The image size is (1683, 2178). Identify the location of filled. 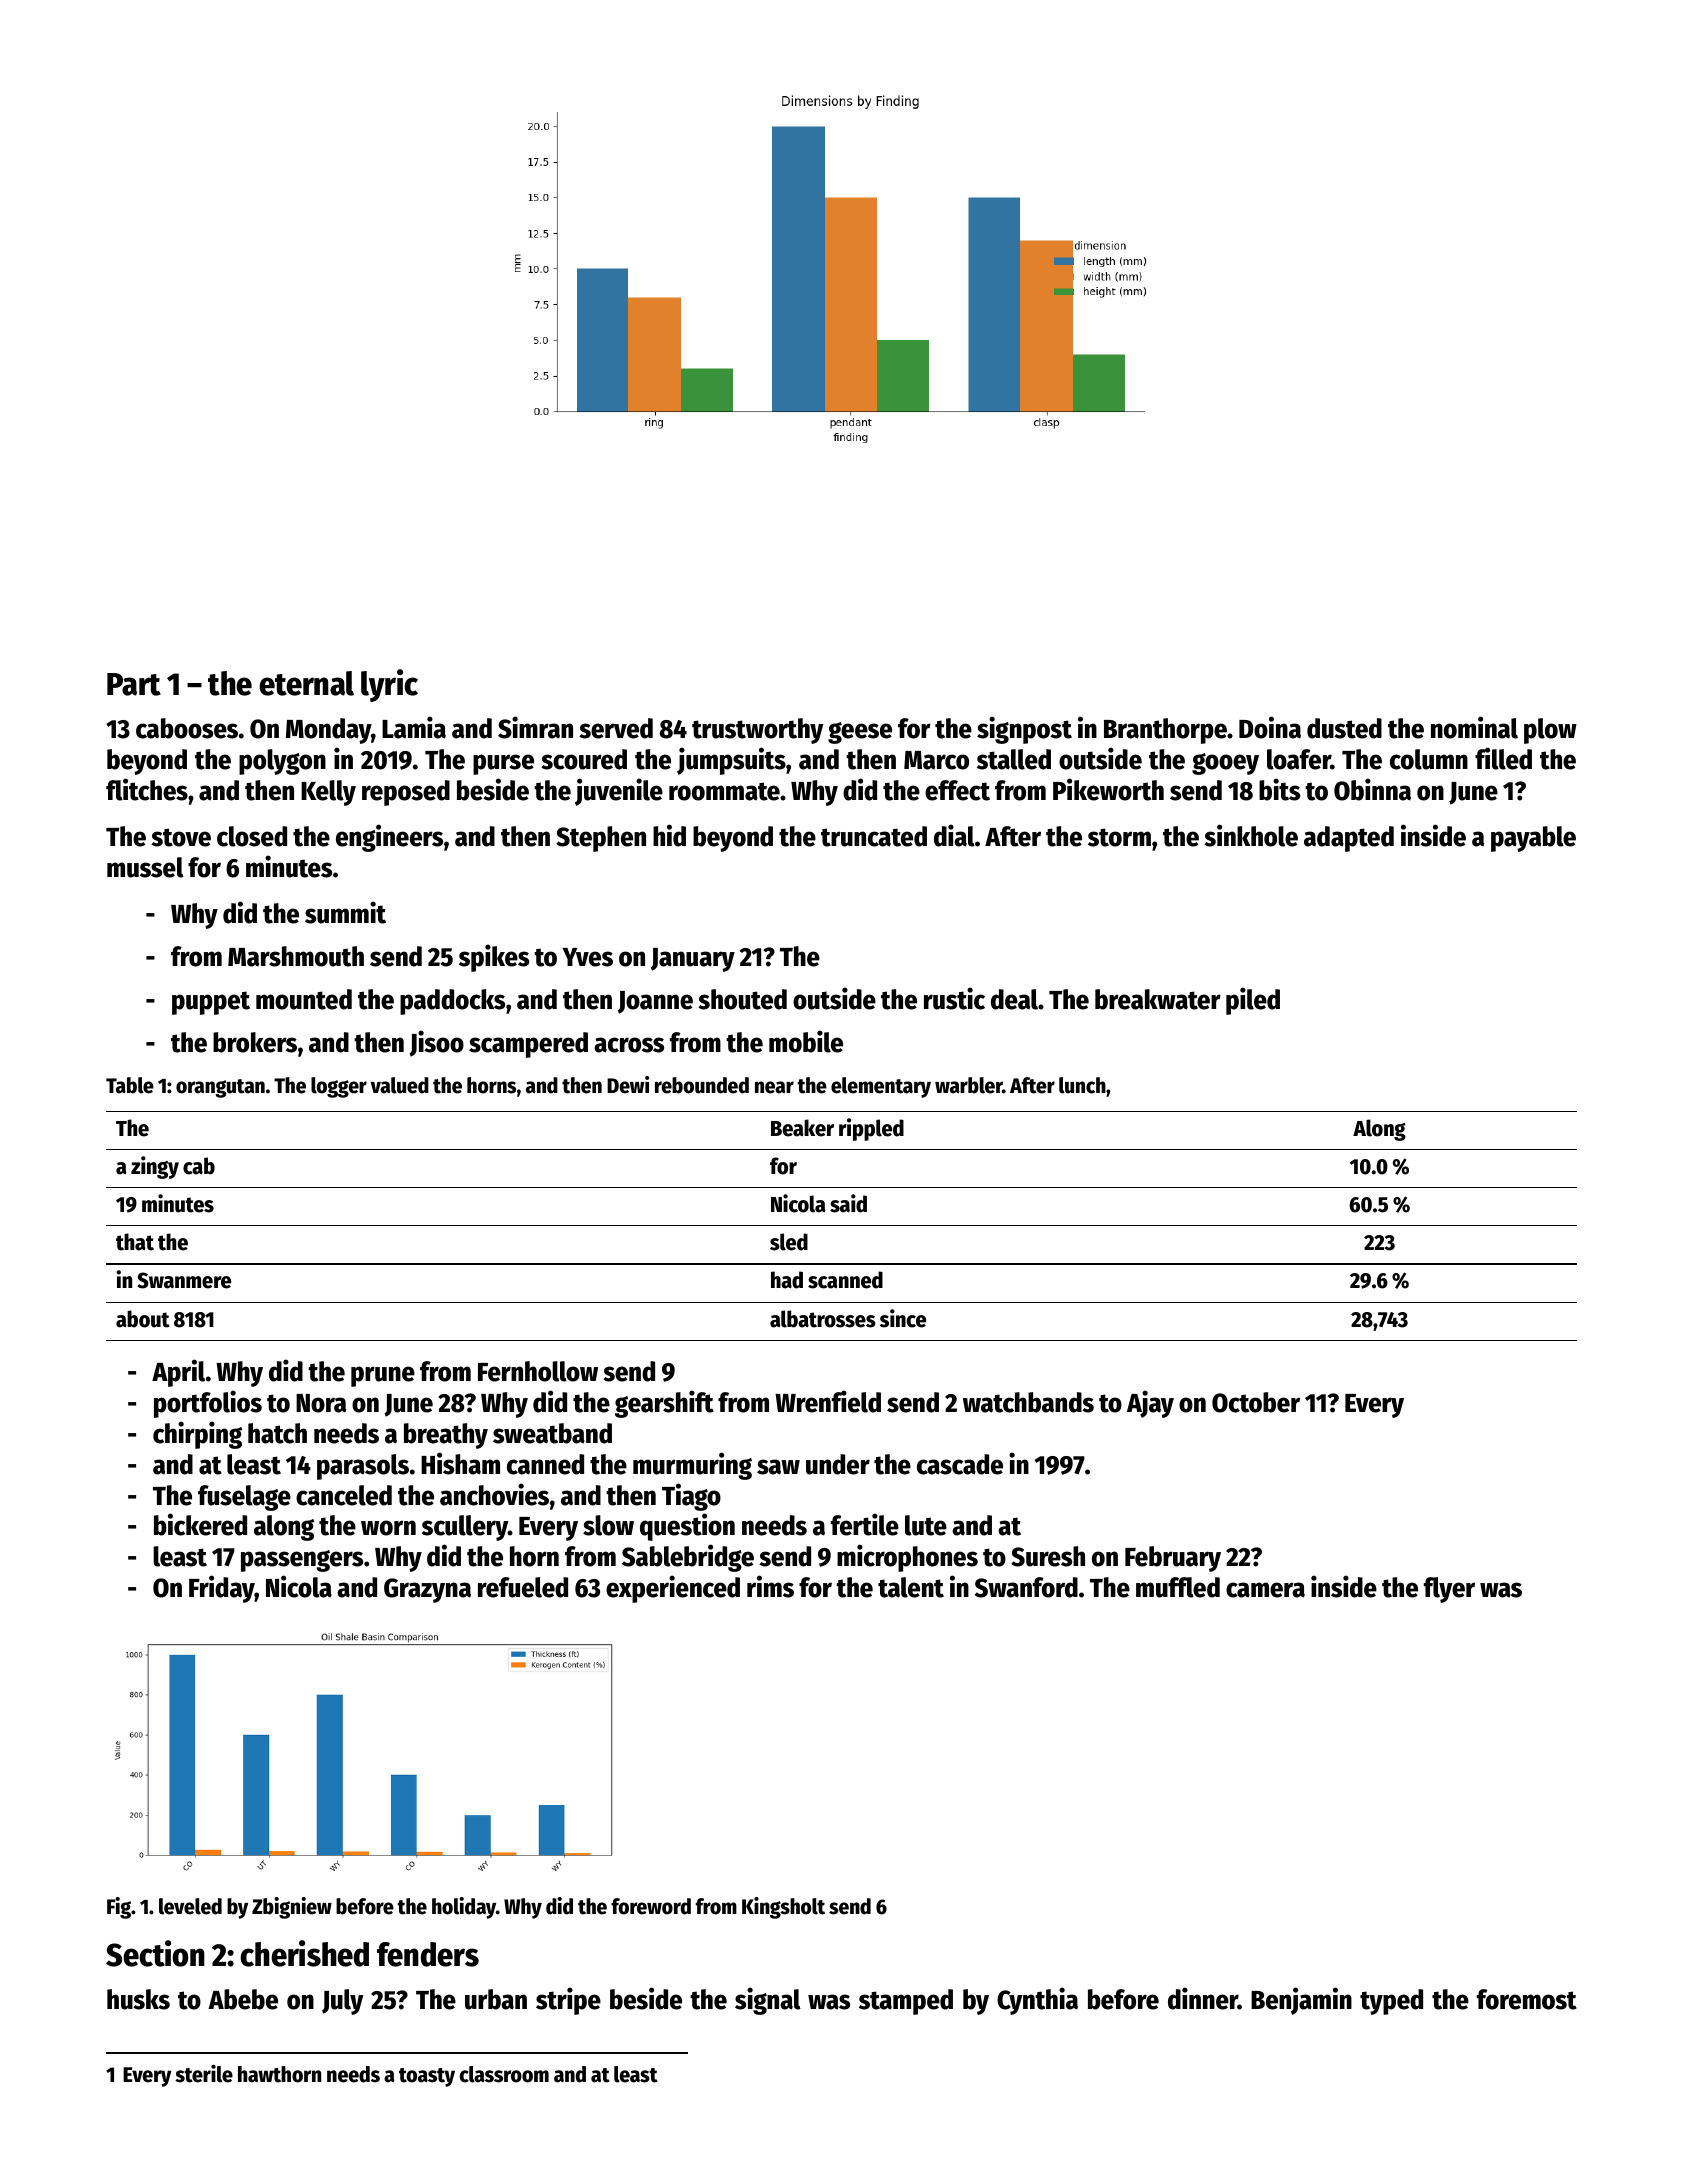
(1503, 758).
